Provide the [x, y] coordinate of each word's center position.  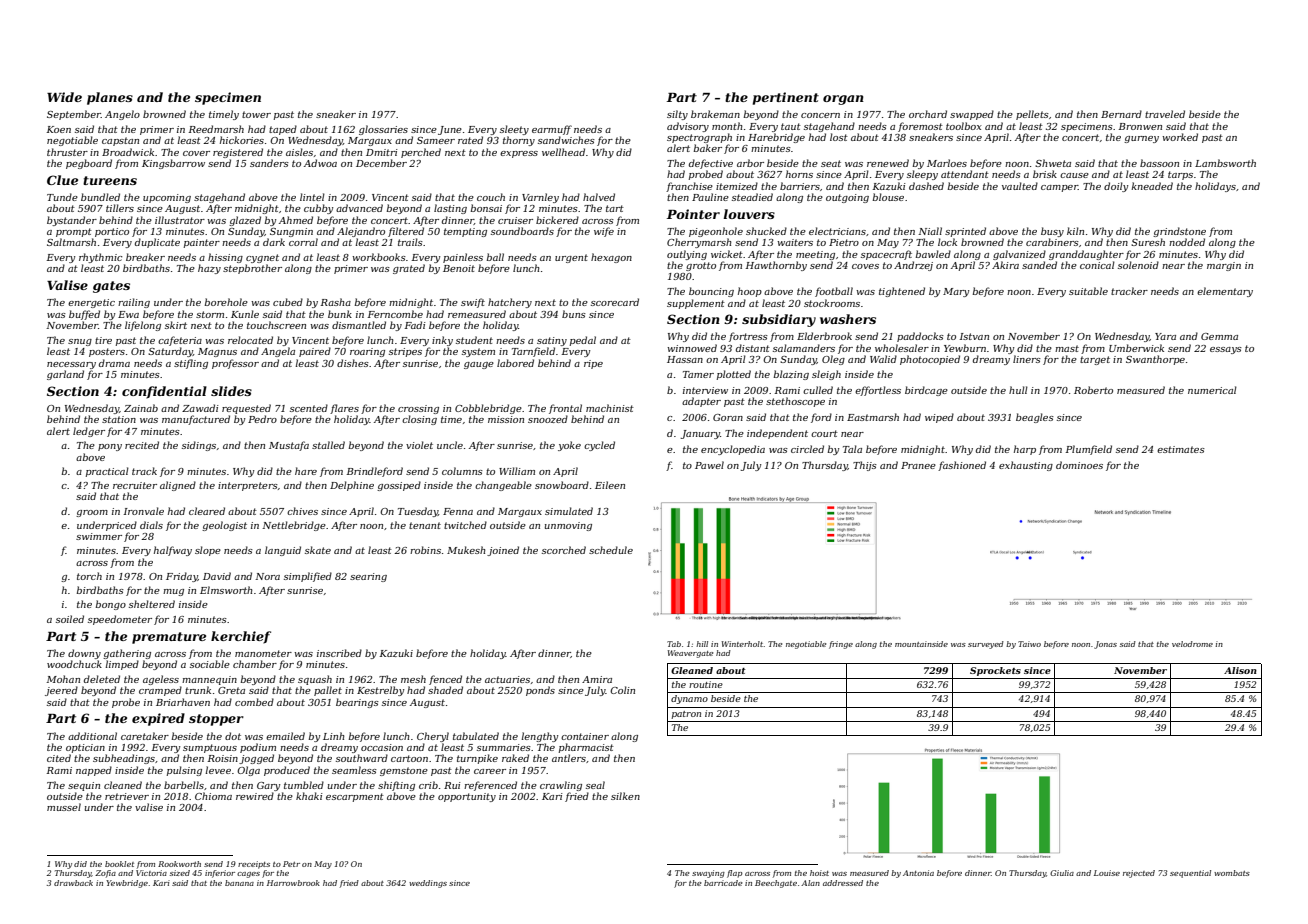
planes [110, 98]
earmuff [552, 130]
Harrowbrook [293, 883]
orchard [928, 114]
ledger [89, 432]
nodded [1187, 242]
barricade [723, 883]
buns [574, 314]
